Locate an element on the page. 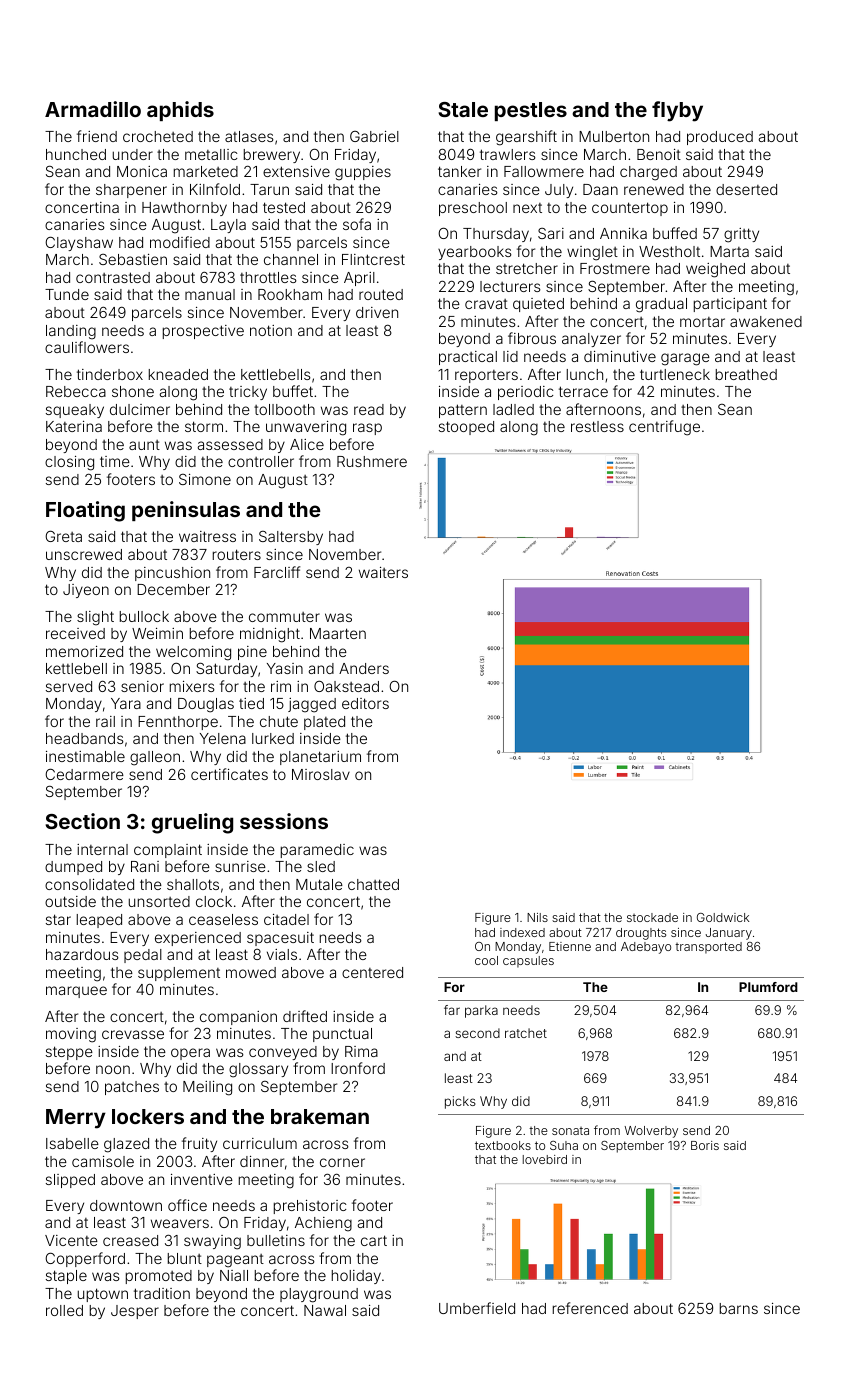  drifted is located at coordinates (305, 1016).
